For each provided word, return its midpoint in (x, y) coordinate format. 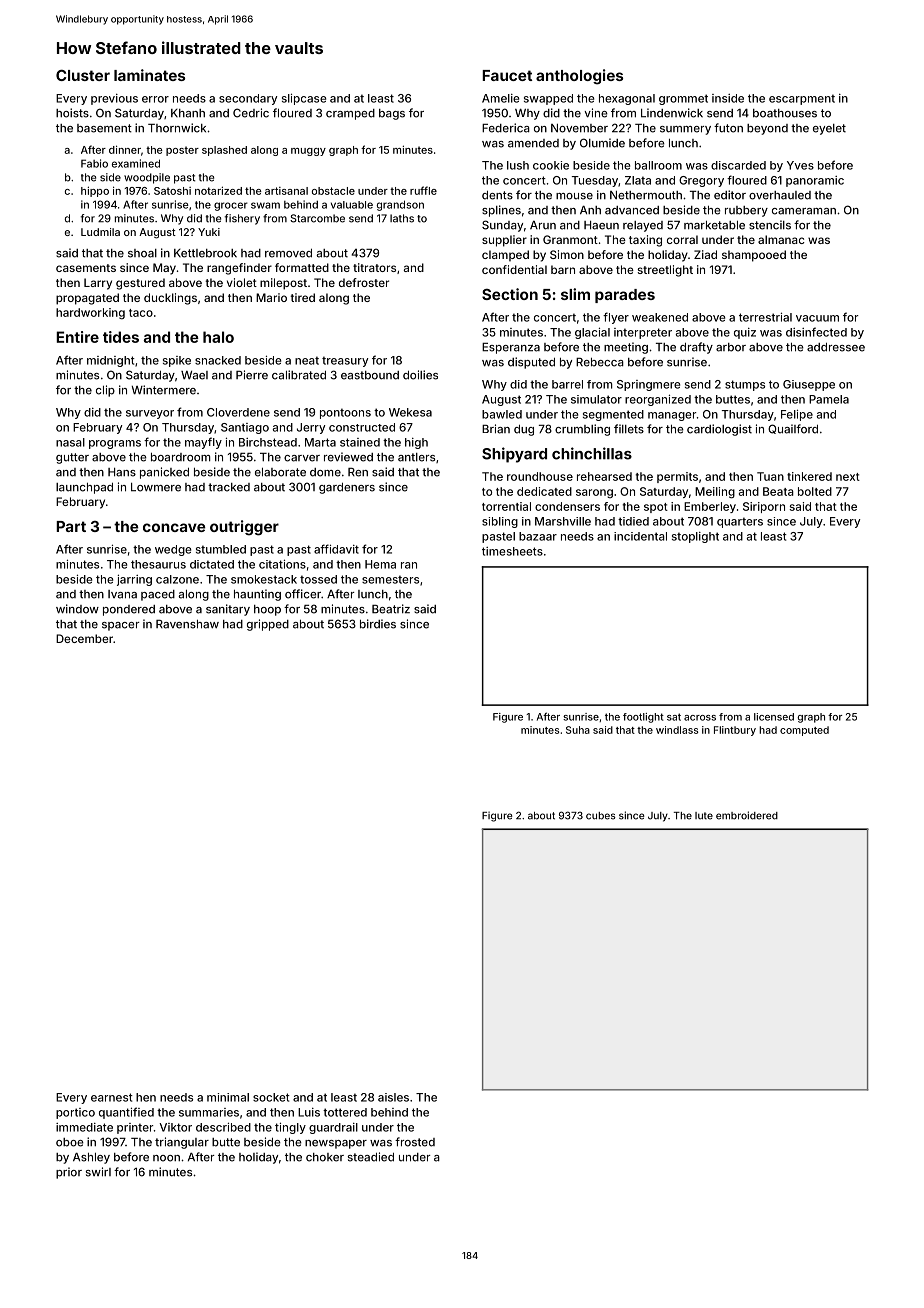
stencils (770, 225)
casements (86, 268)
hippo (95, 191)
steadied (371, 1157)
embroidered (747, 815)
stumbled (221, 549)
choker (325, 1157)
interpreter (643, 333)
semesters (390, 579)
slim (575, 294)
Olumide (602, 143)
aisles (393, 1097)
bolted (815, 491)
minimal (228, 1097)
